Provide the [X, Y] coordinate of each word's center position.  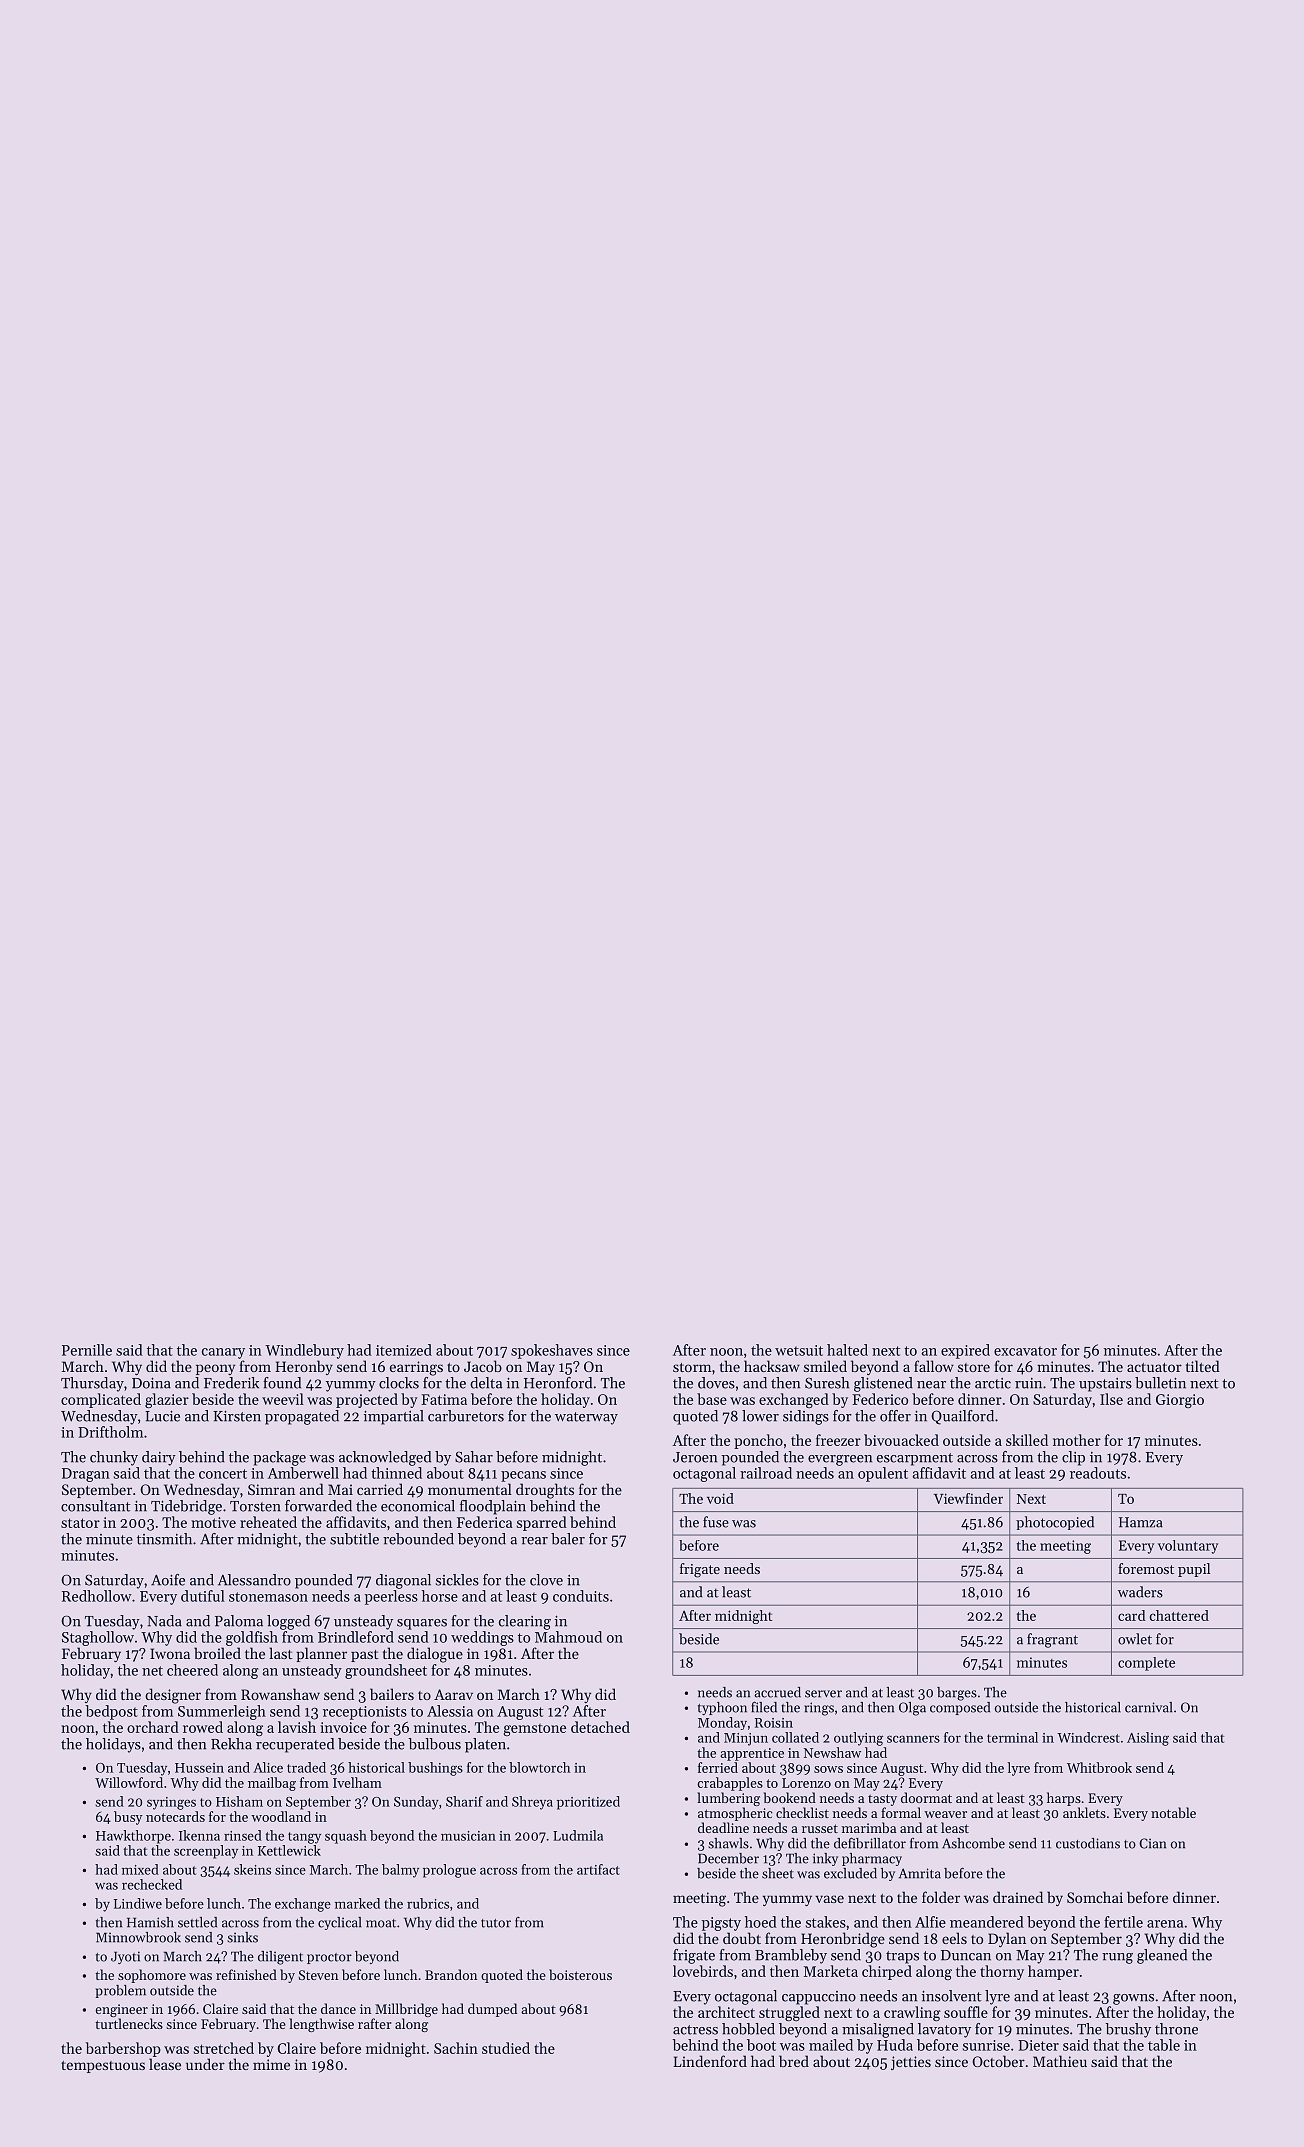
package [279, 1458]
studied [506, 2048]
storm [692, 1367]
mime [271, 2064]
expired [965, 1351]
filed [764, 1707]
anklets [1084, 1812]
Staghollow [98, 1638]
